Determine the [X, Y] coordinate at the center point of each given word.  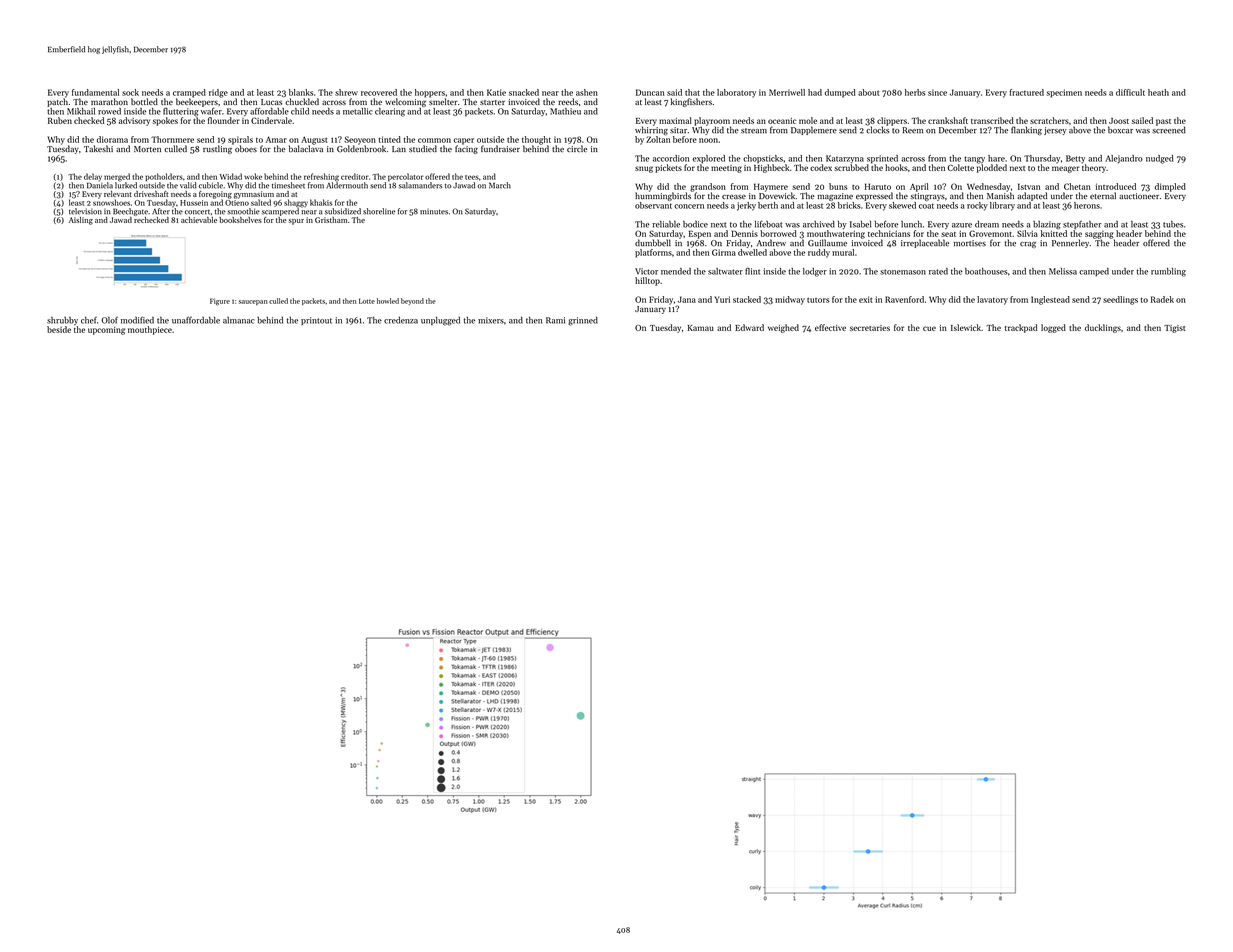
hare [996, 158]
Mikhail [81, 111]
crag [1028, 245]
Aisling [81, 221]
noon [708, 140]
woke [253, 176]
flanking [1026, 131]
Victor [646, 271]
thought [536, 140]
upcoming [106, 331]
